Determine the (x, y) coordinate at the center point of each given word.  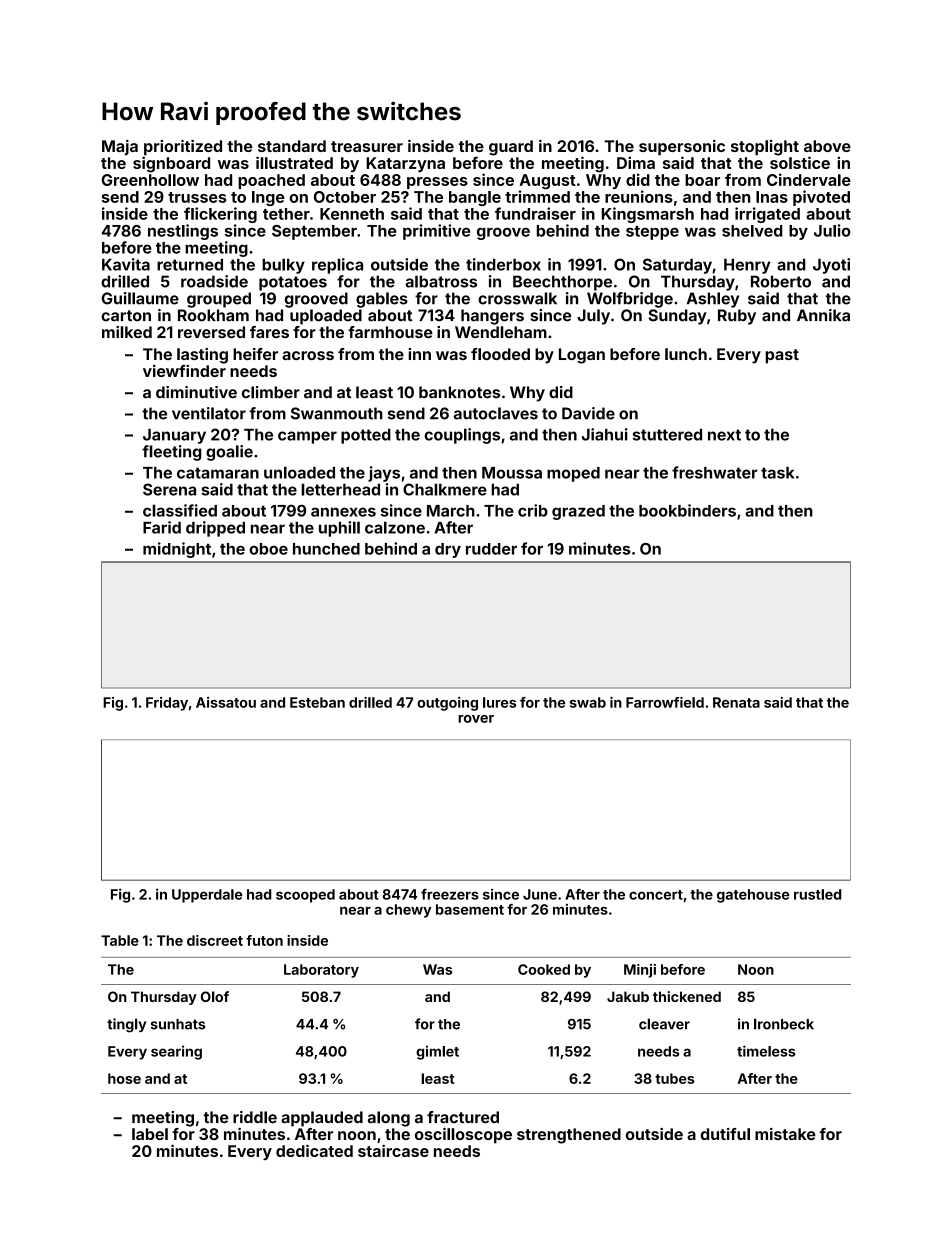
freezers (450, 894)
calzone (395, 527)
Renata (736, 702)
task (777, 473)
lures (499, 702)
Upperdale (207, 896)
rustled (817, 894)
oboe (268, 549)
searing (176, 1052)
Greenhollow (150, 180)
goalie (229, 453)
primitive (436, 232)
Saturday (677, 266)
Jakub (628, 996)
